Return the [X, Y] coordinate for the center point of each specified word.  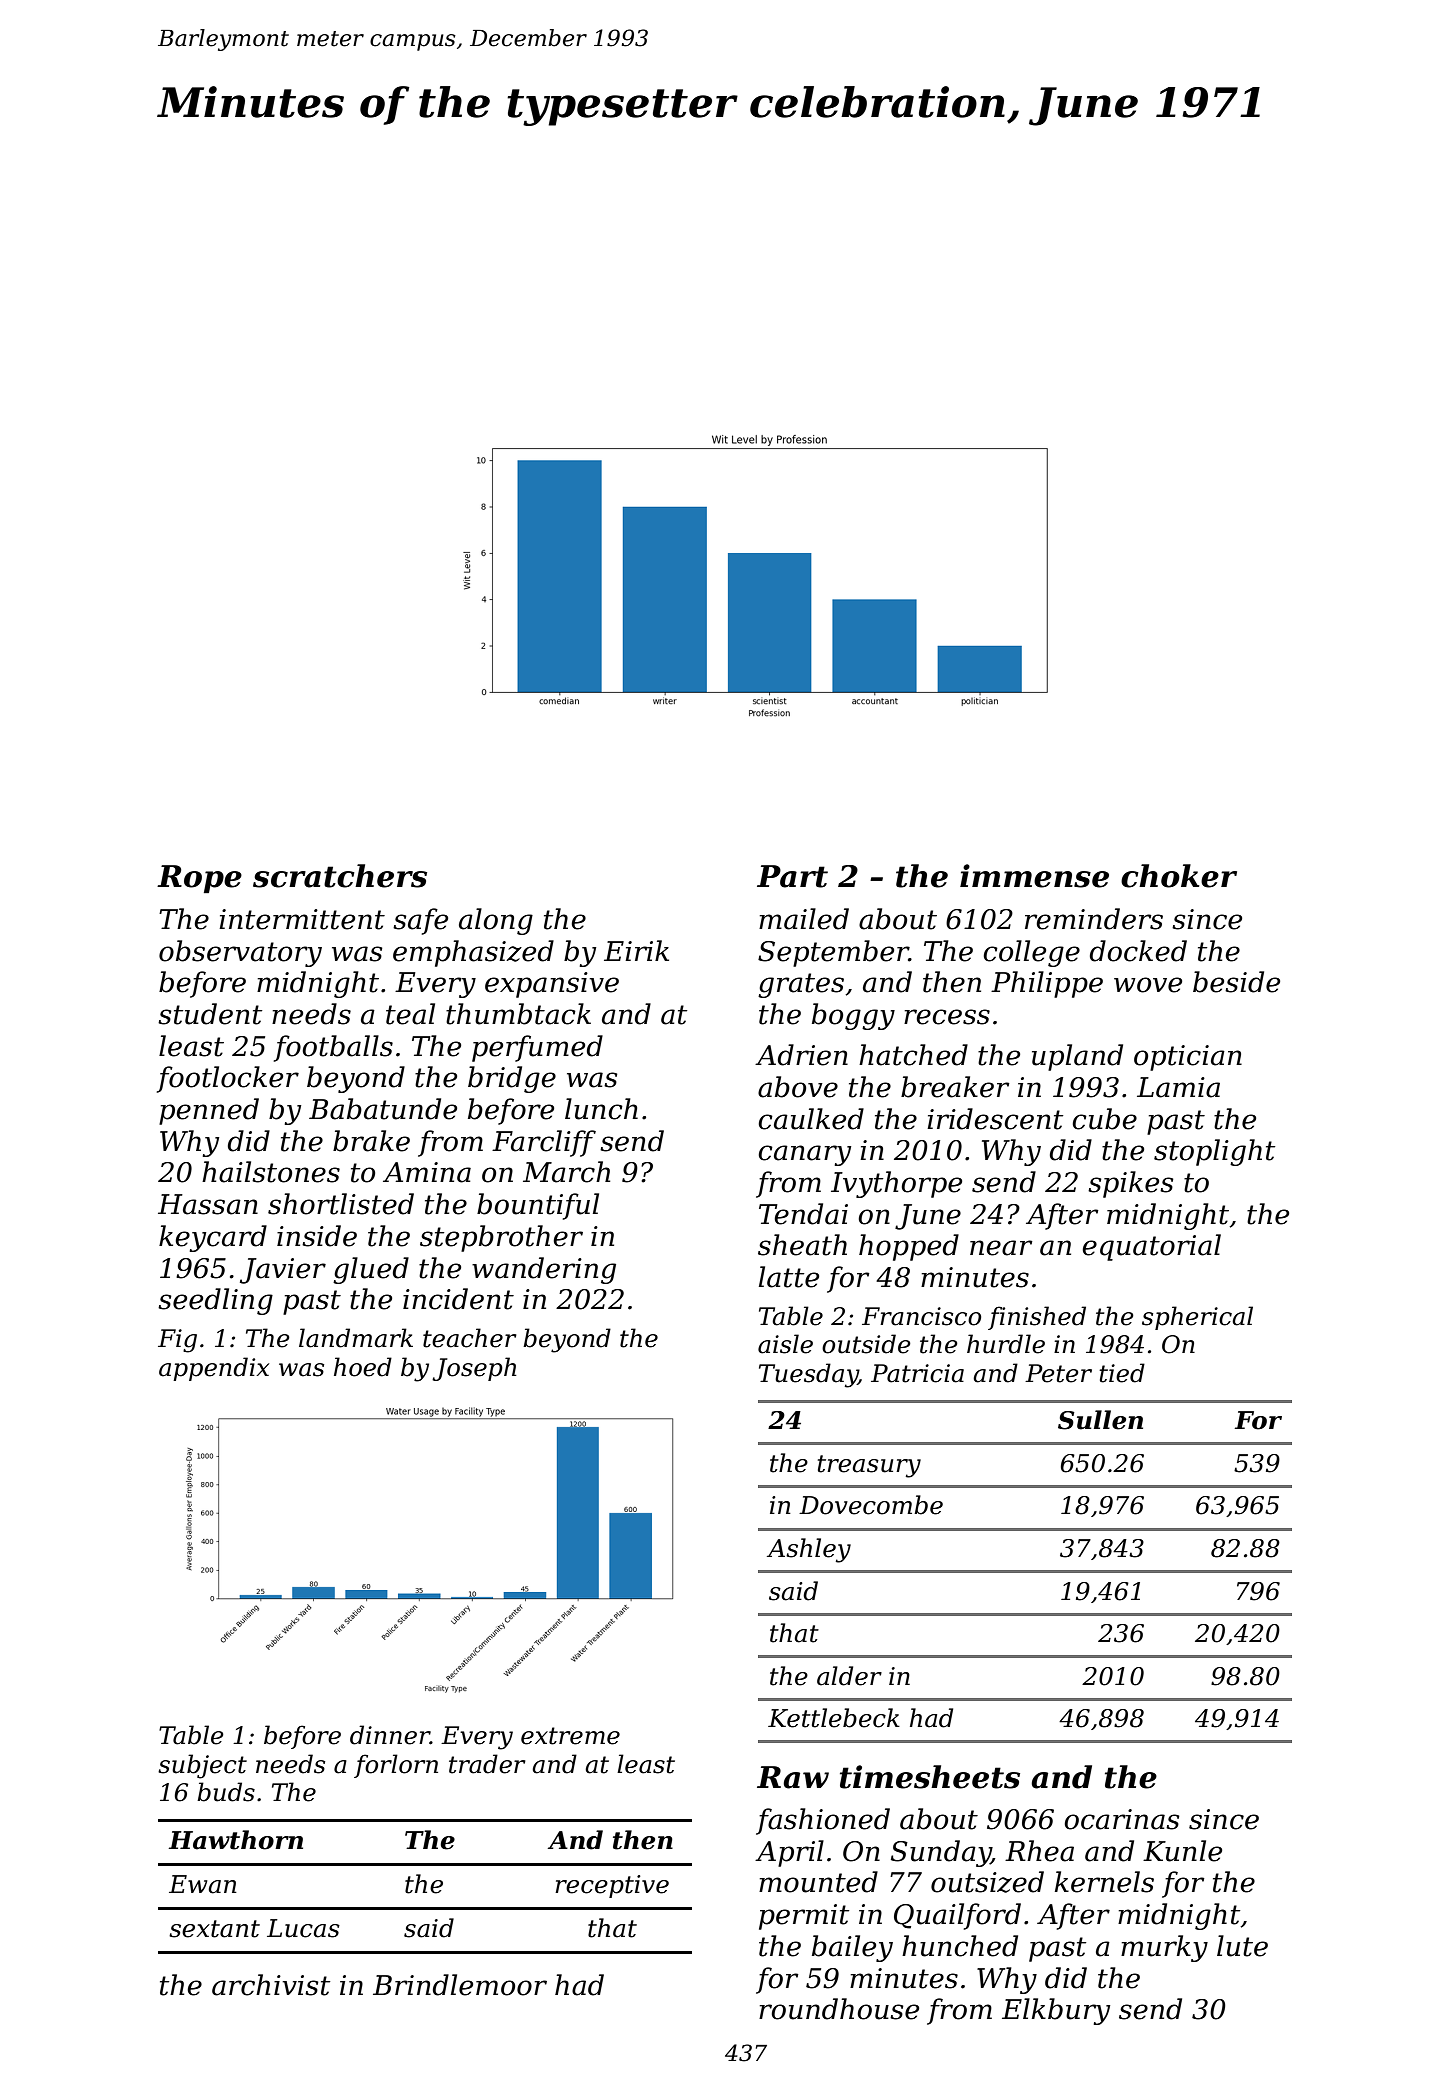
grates [801, 985]
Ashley [809, 1550]
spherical [1197, 1318]
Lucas [303, 1928]
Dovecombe [871, 1505]
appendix [214, 1369]
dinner [390, 1735]
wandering [544, 1270]
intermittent [302, 919]
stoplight [1214, 1152]
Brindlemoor [460, 1985]
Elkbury [1056, 2011]
